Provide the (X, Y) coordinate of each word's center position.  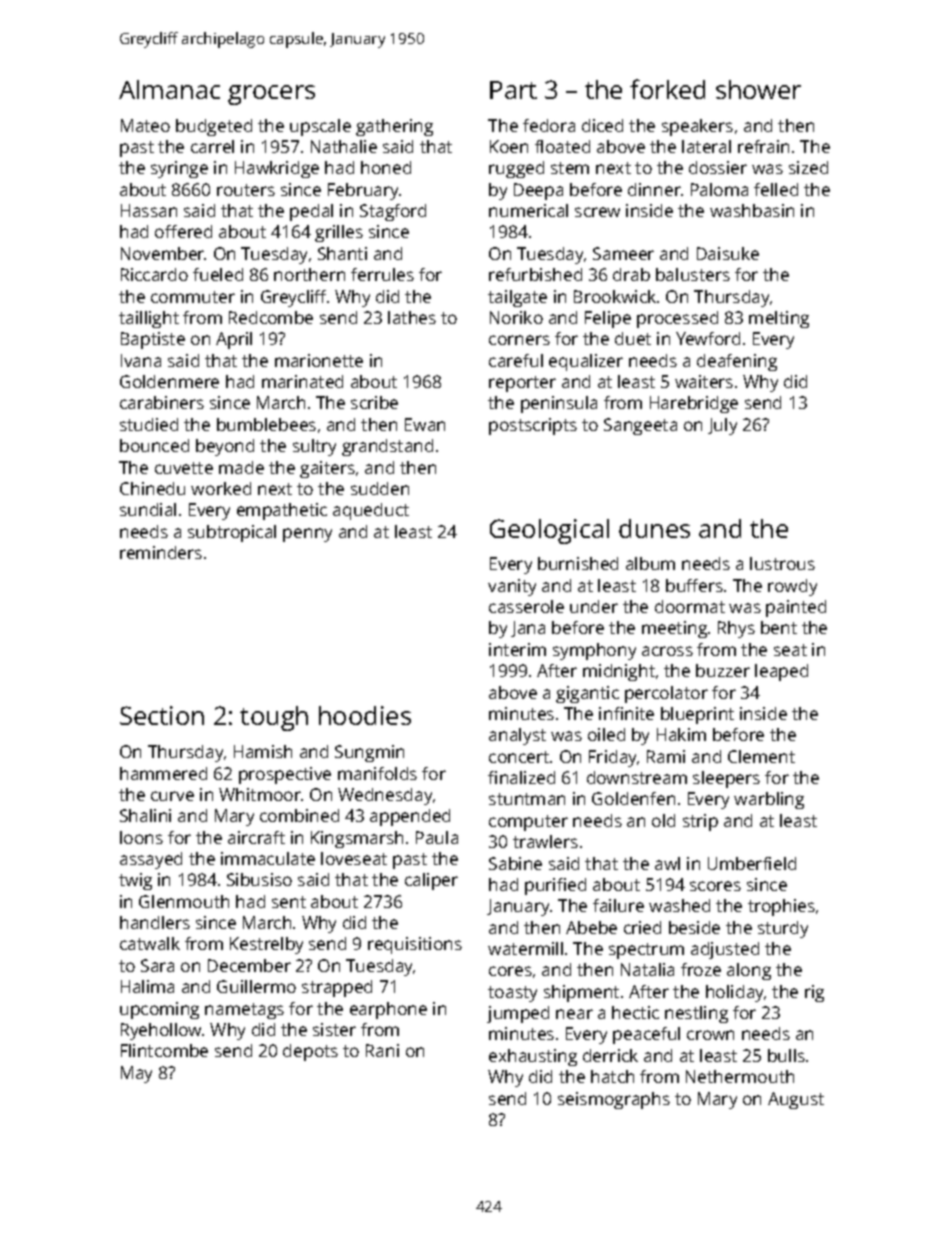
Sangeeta (640, 426)
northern (309, 274)
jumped (518, 1014)
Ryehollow (162, 1031)
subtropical (232, 533)
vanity (512, 587)
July (722, 426)
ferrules (382, 274)
